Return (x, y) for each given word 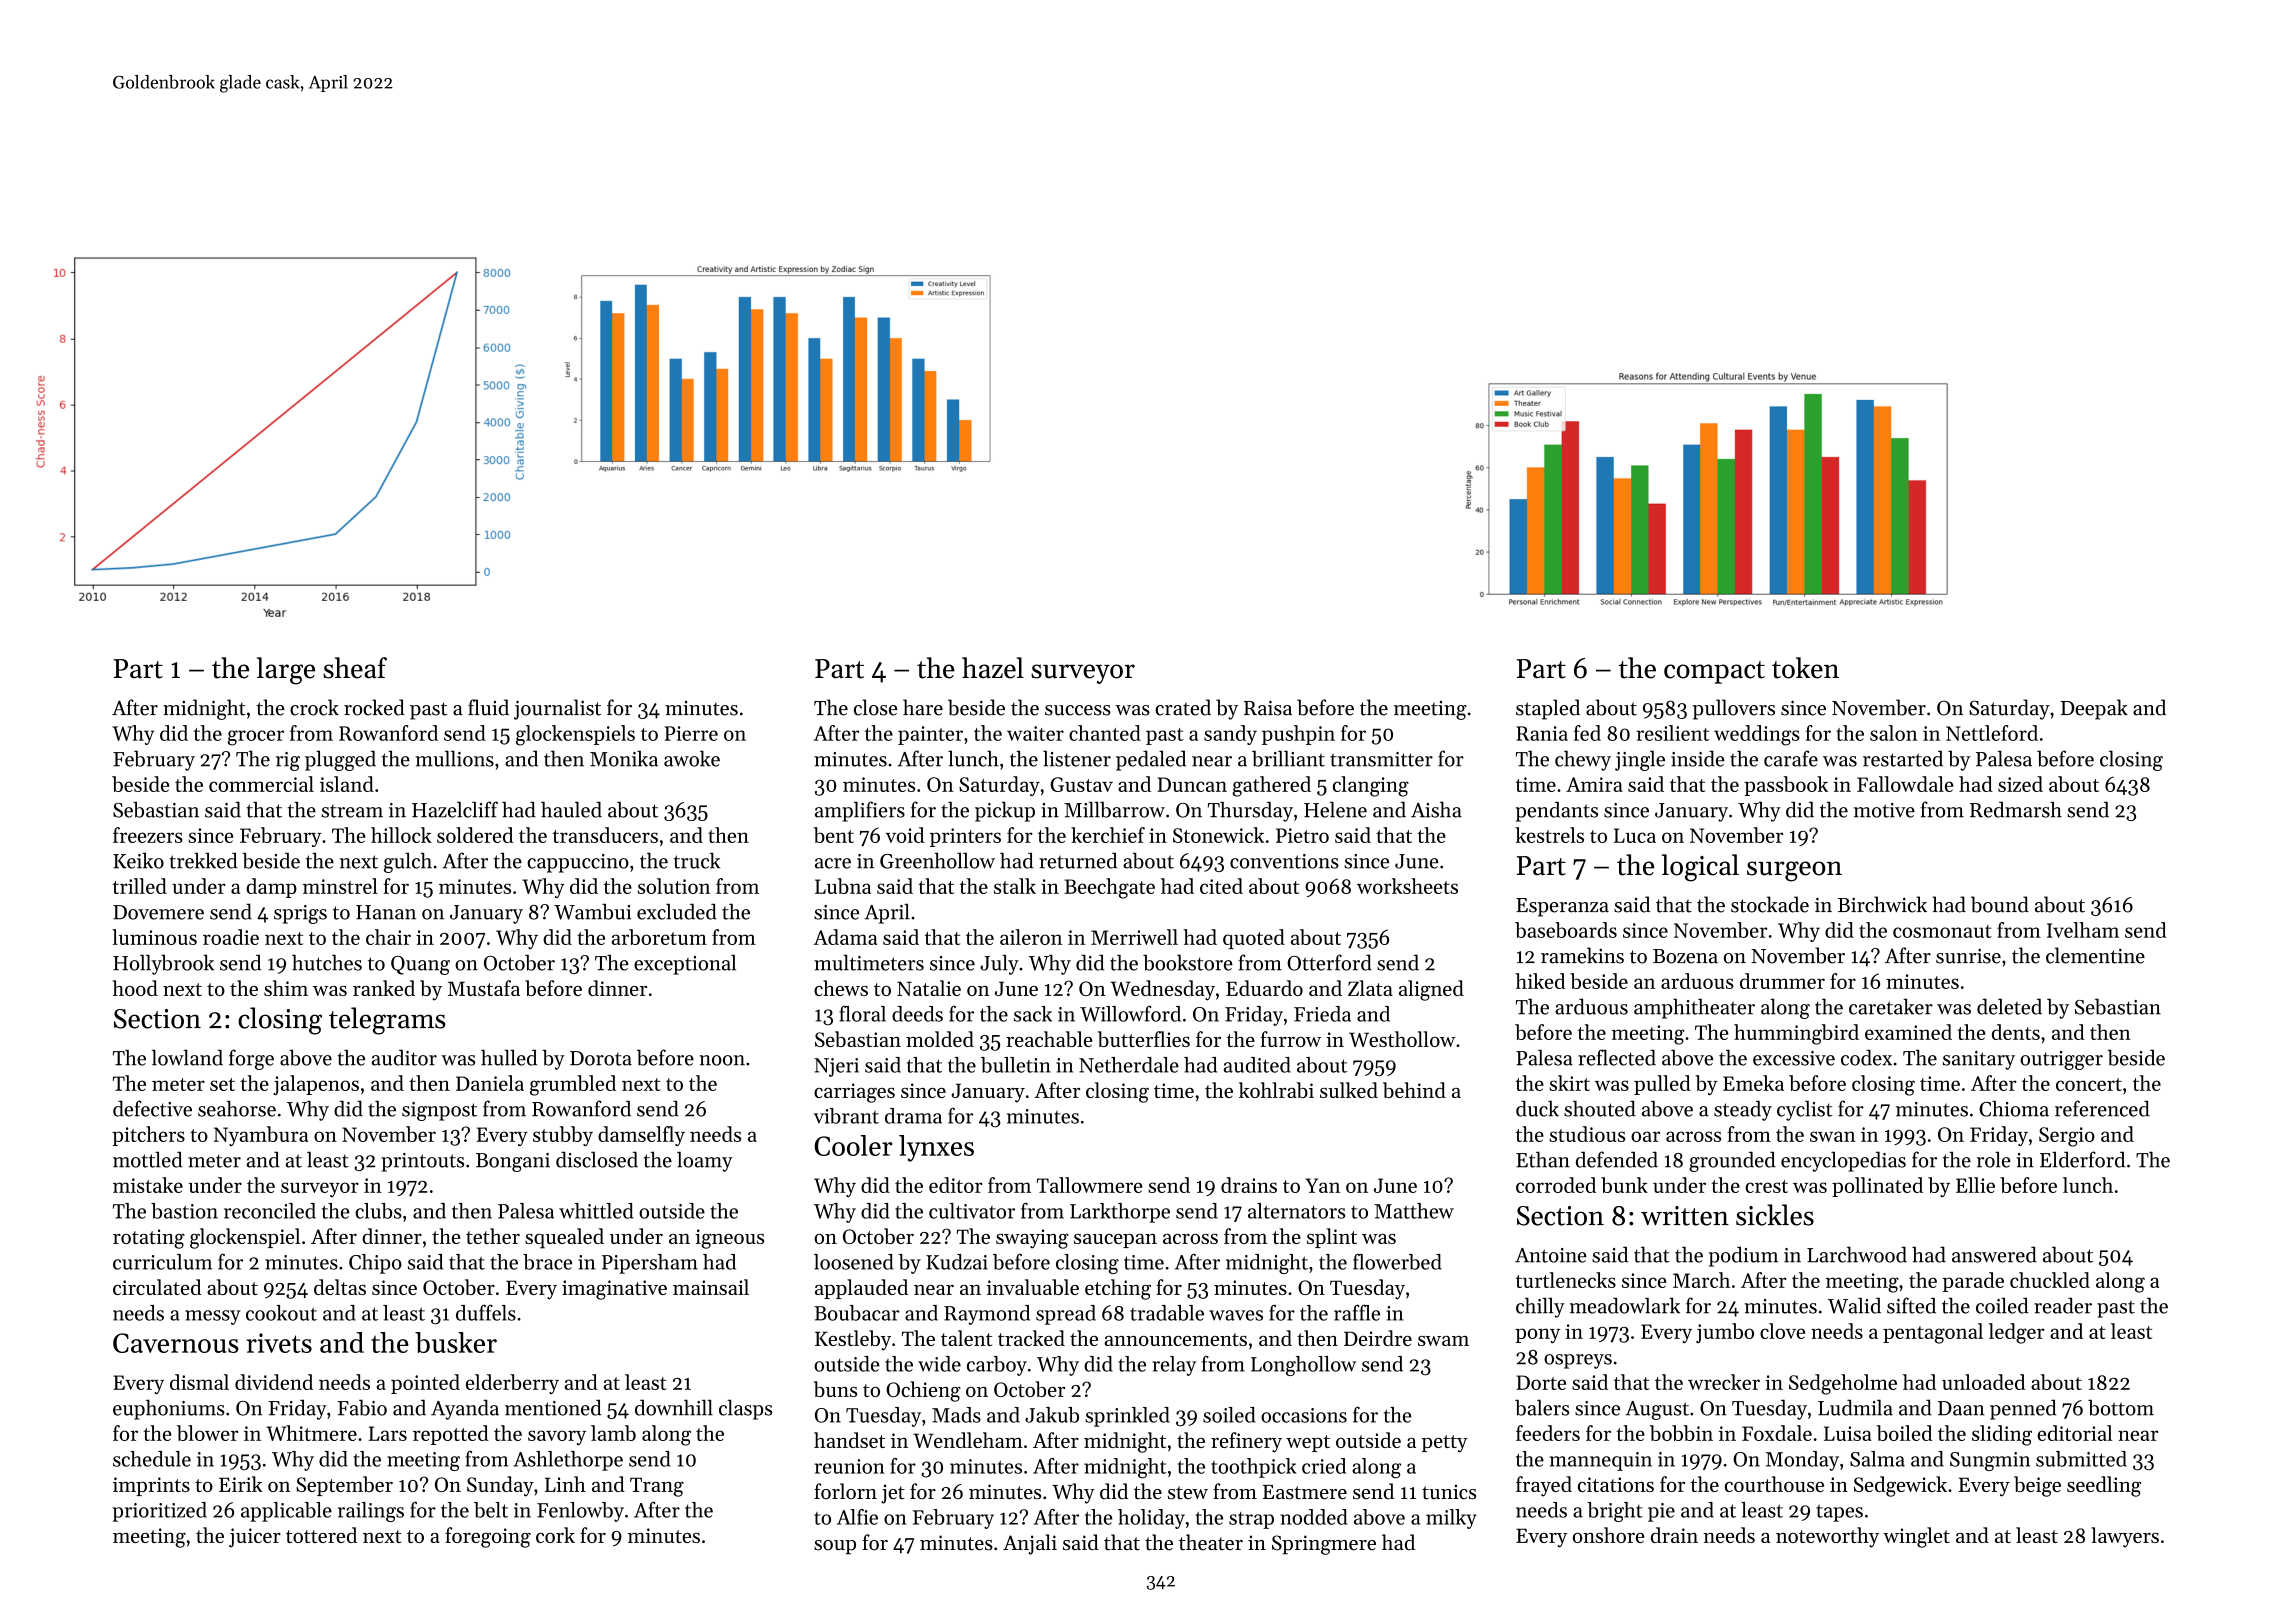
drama (913, 1116)
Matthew (1414, 1211)
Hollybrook (163, 964)
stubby (563, 1136)
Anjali (1030, 1544)
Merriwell (1134, 937)
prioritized (160, 1512)
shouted (1600, 1108)
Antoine (1551, 1255)
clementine (2095, 955)
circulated (157, 1287)
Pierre (691, 733)
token (1805, 668)
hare (923, 707)
